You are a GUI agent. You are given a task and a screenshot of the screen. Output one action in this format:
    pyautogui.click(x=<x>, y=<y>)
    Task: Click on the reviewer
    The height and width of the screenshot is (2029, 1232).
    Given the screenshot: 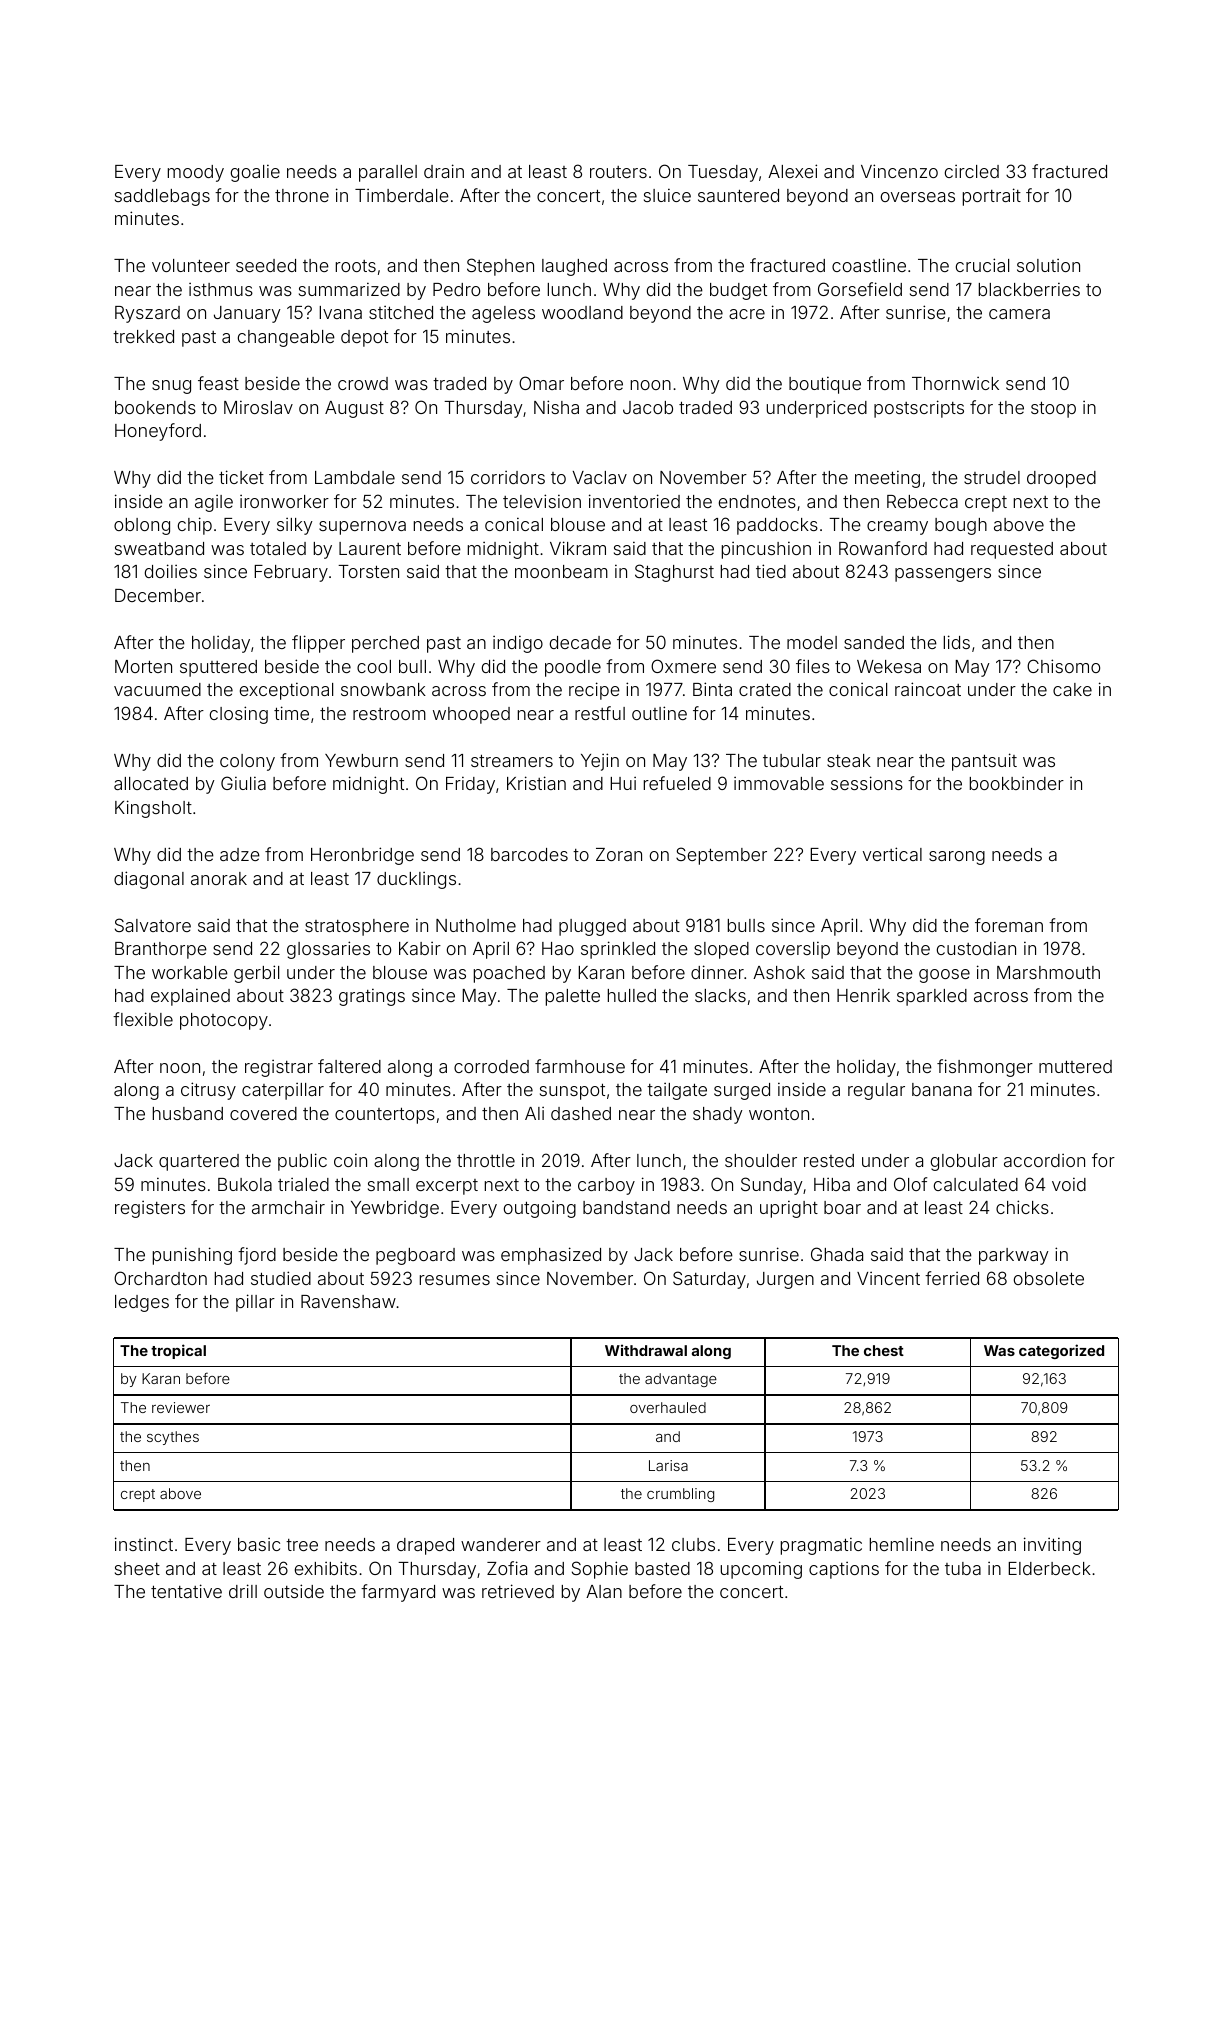 What is the action you would take?
    pyautogui.click(x=181, y=1407)
